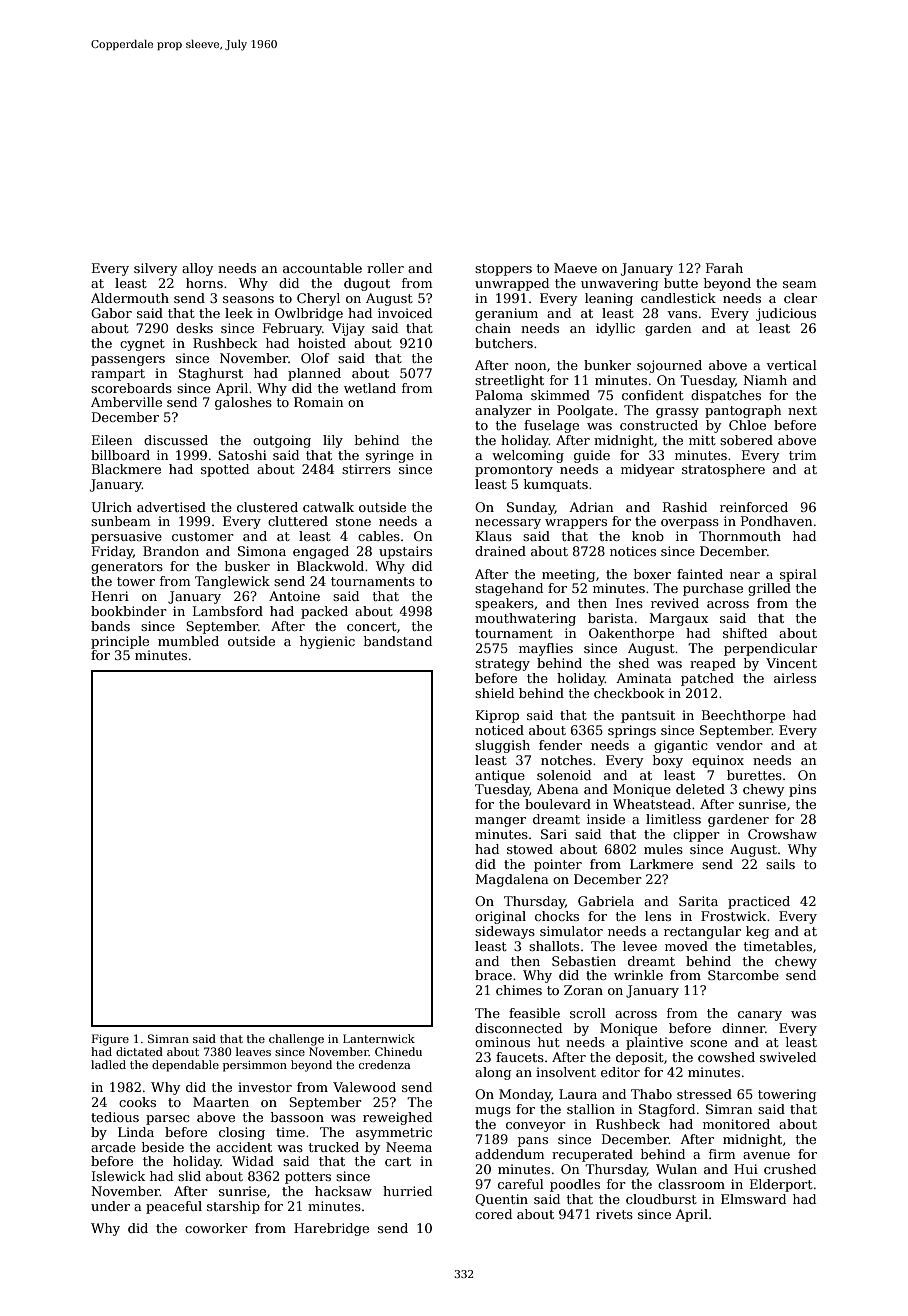 This screenshot has height=1316, width=908. What do you see at coordinates (120, 642) in the screenshot?
I see `principle` at bounding box center [120, 642].
